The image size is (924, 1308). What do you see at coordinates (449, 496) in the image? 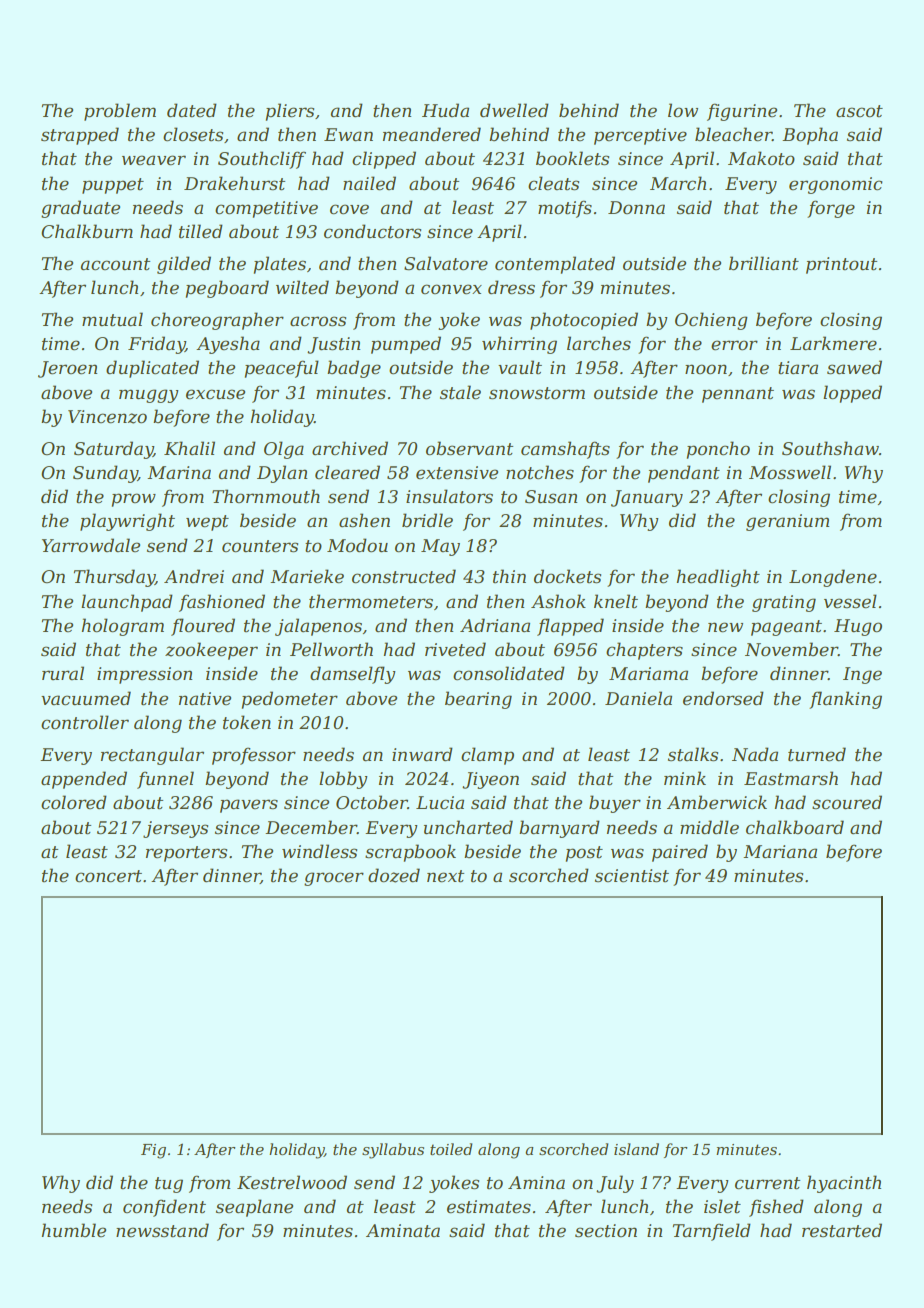
I see `insulators` at bounding box center [449, 496].
